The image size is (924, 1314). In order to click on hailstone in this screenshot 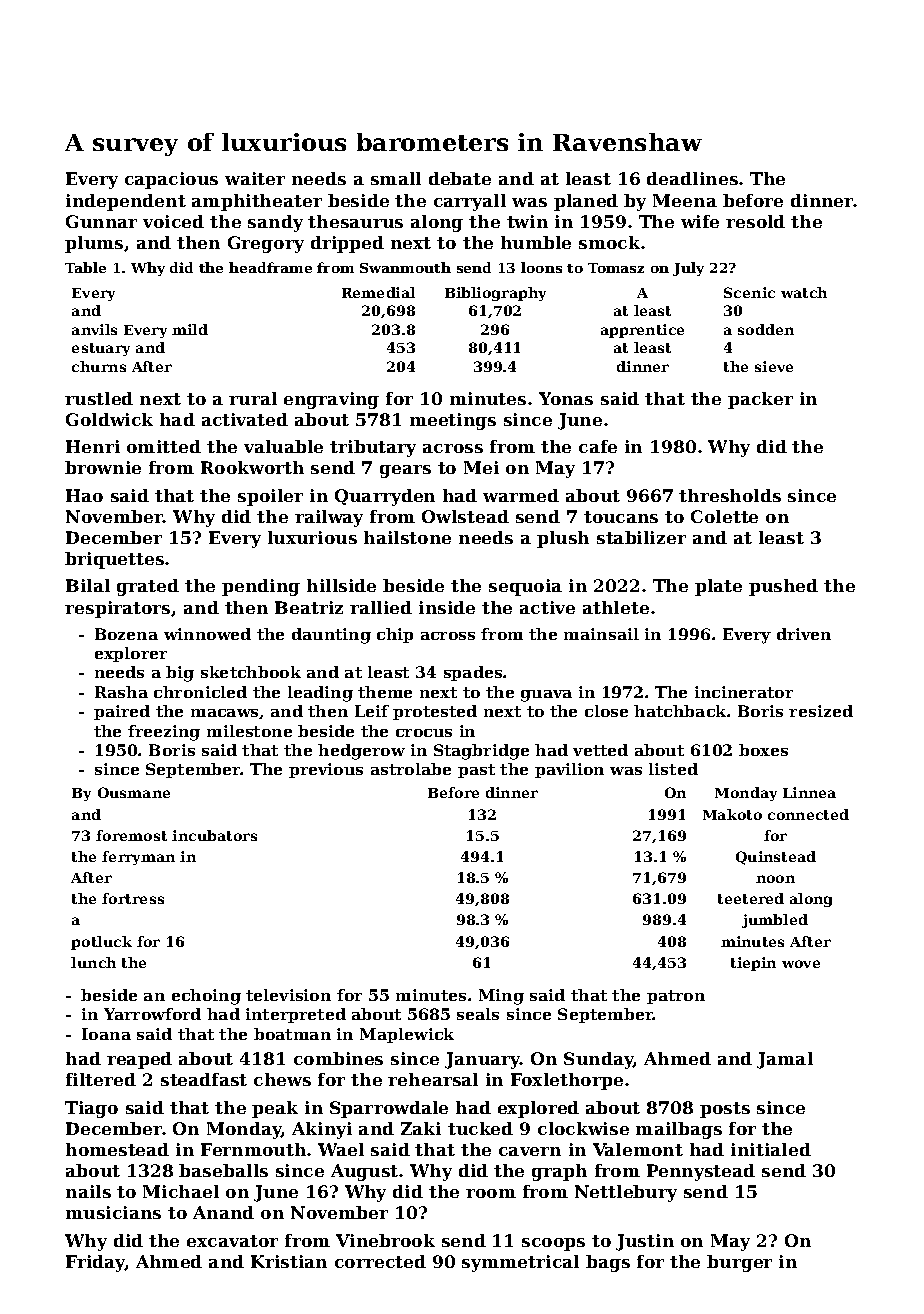, I will do `click(407, 537)`.
